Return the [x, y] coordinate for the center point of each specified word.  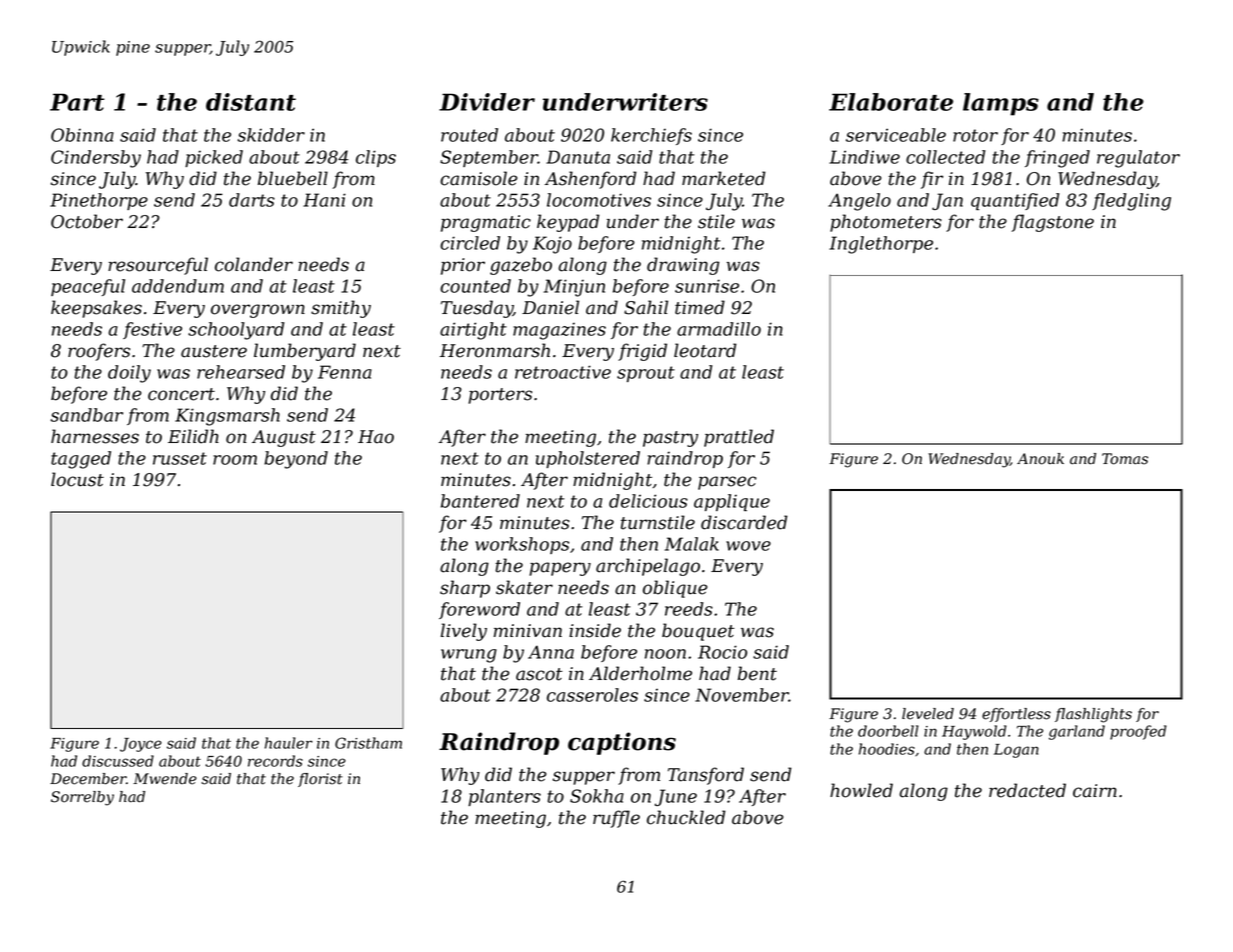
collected [945, 157]
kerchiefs [651, 136]
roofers [99, 352]
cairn [1095, 791]
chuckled [686, 817]
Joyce [141, 745]
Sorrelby [82, 798]
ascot [539, 674]
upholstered [588, 459]
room [235, 460]
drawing [683, 266]
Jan [947, 201]
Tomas [1125, 459]
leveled [928, 714]
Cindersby [96, 159]
